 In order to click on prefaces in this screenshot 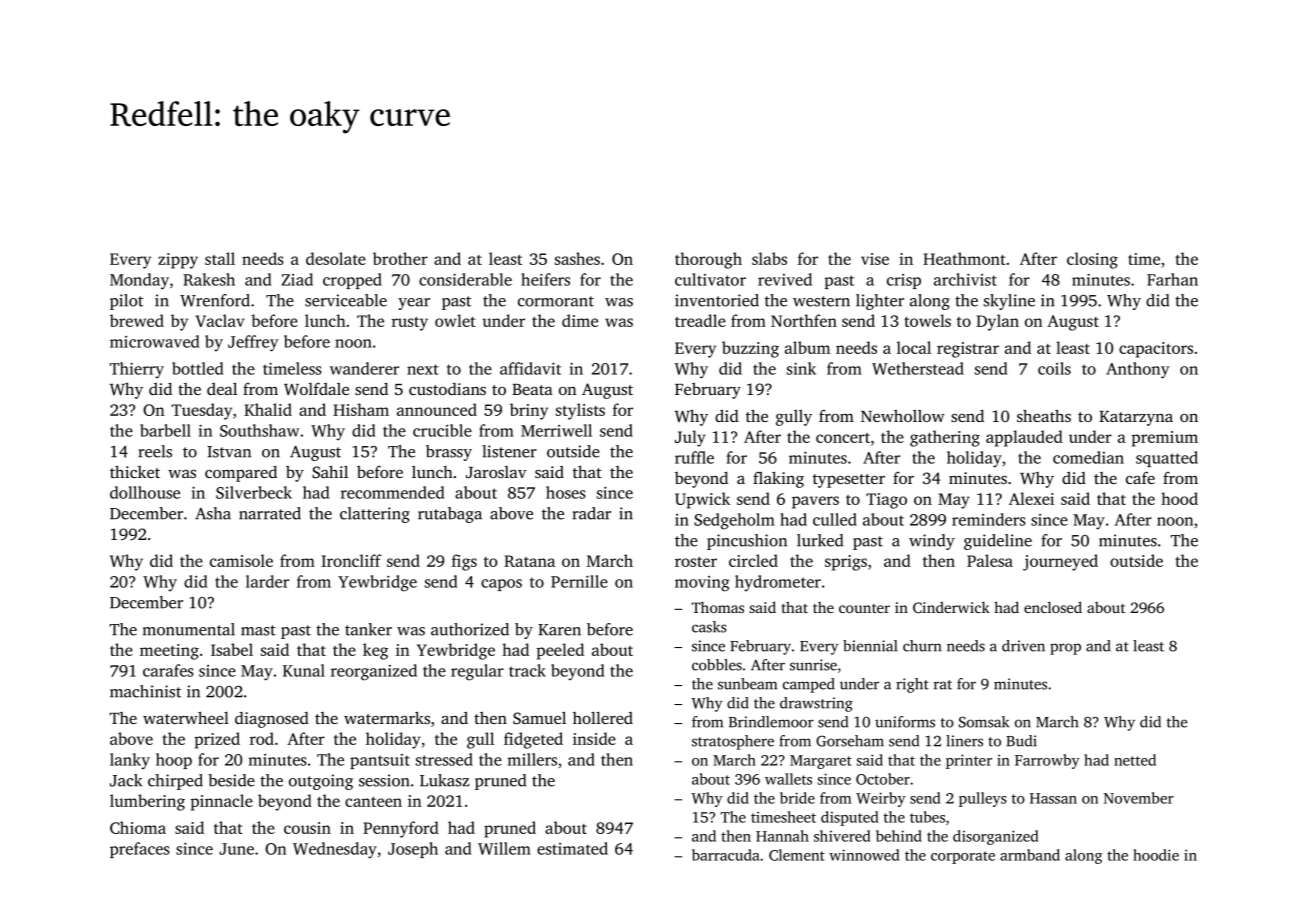, I will do `click(140, 850)`.
